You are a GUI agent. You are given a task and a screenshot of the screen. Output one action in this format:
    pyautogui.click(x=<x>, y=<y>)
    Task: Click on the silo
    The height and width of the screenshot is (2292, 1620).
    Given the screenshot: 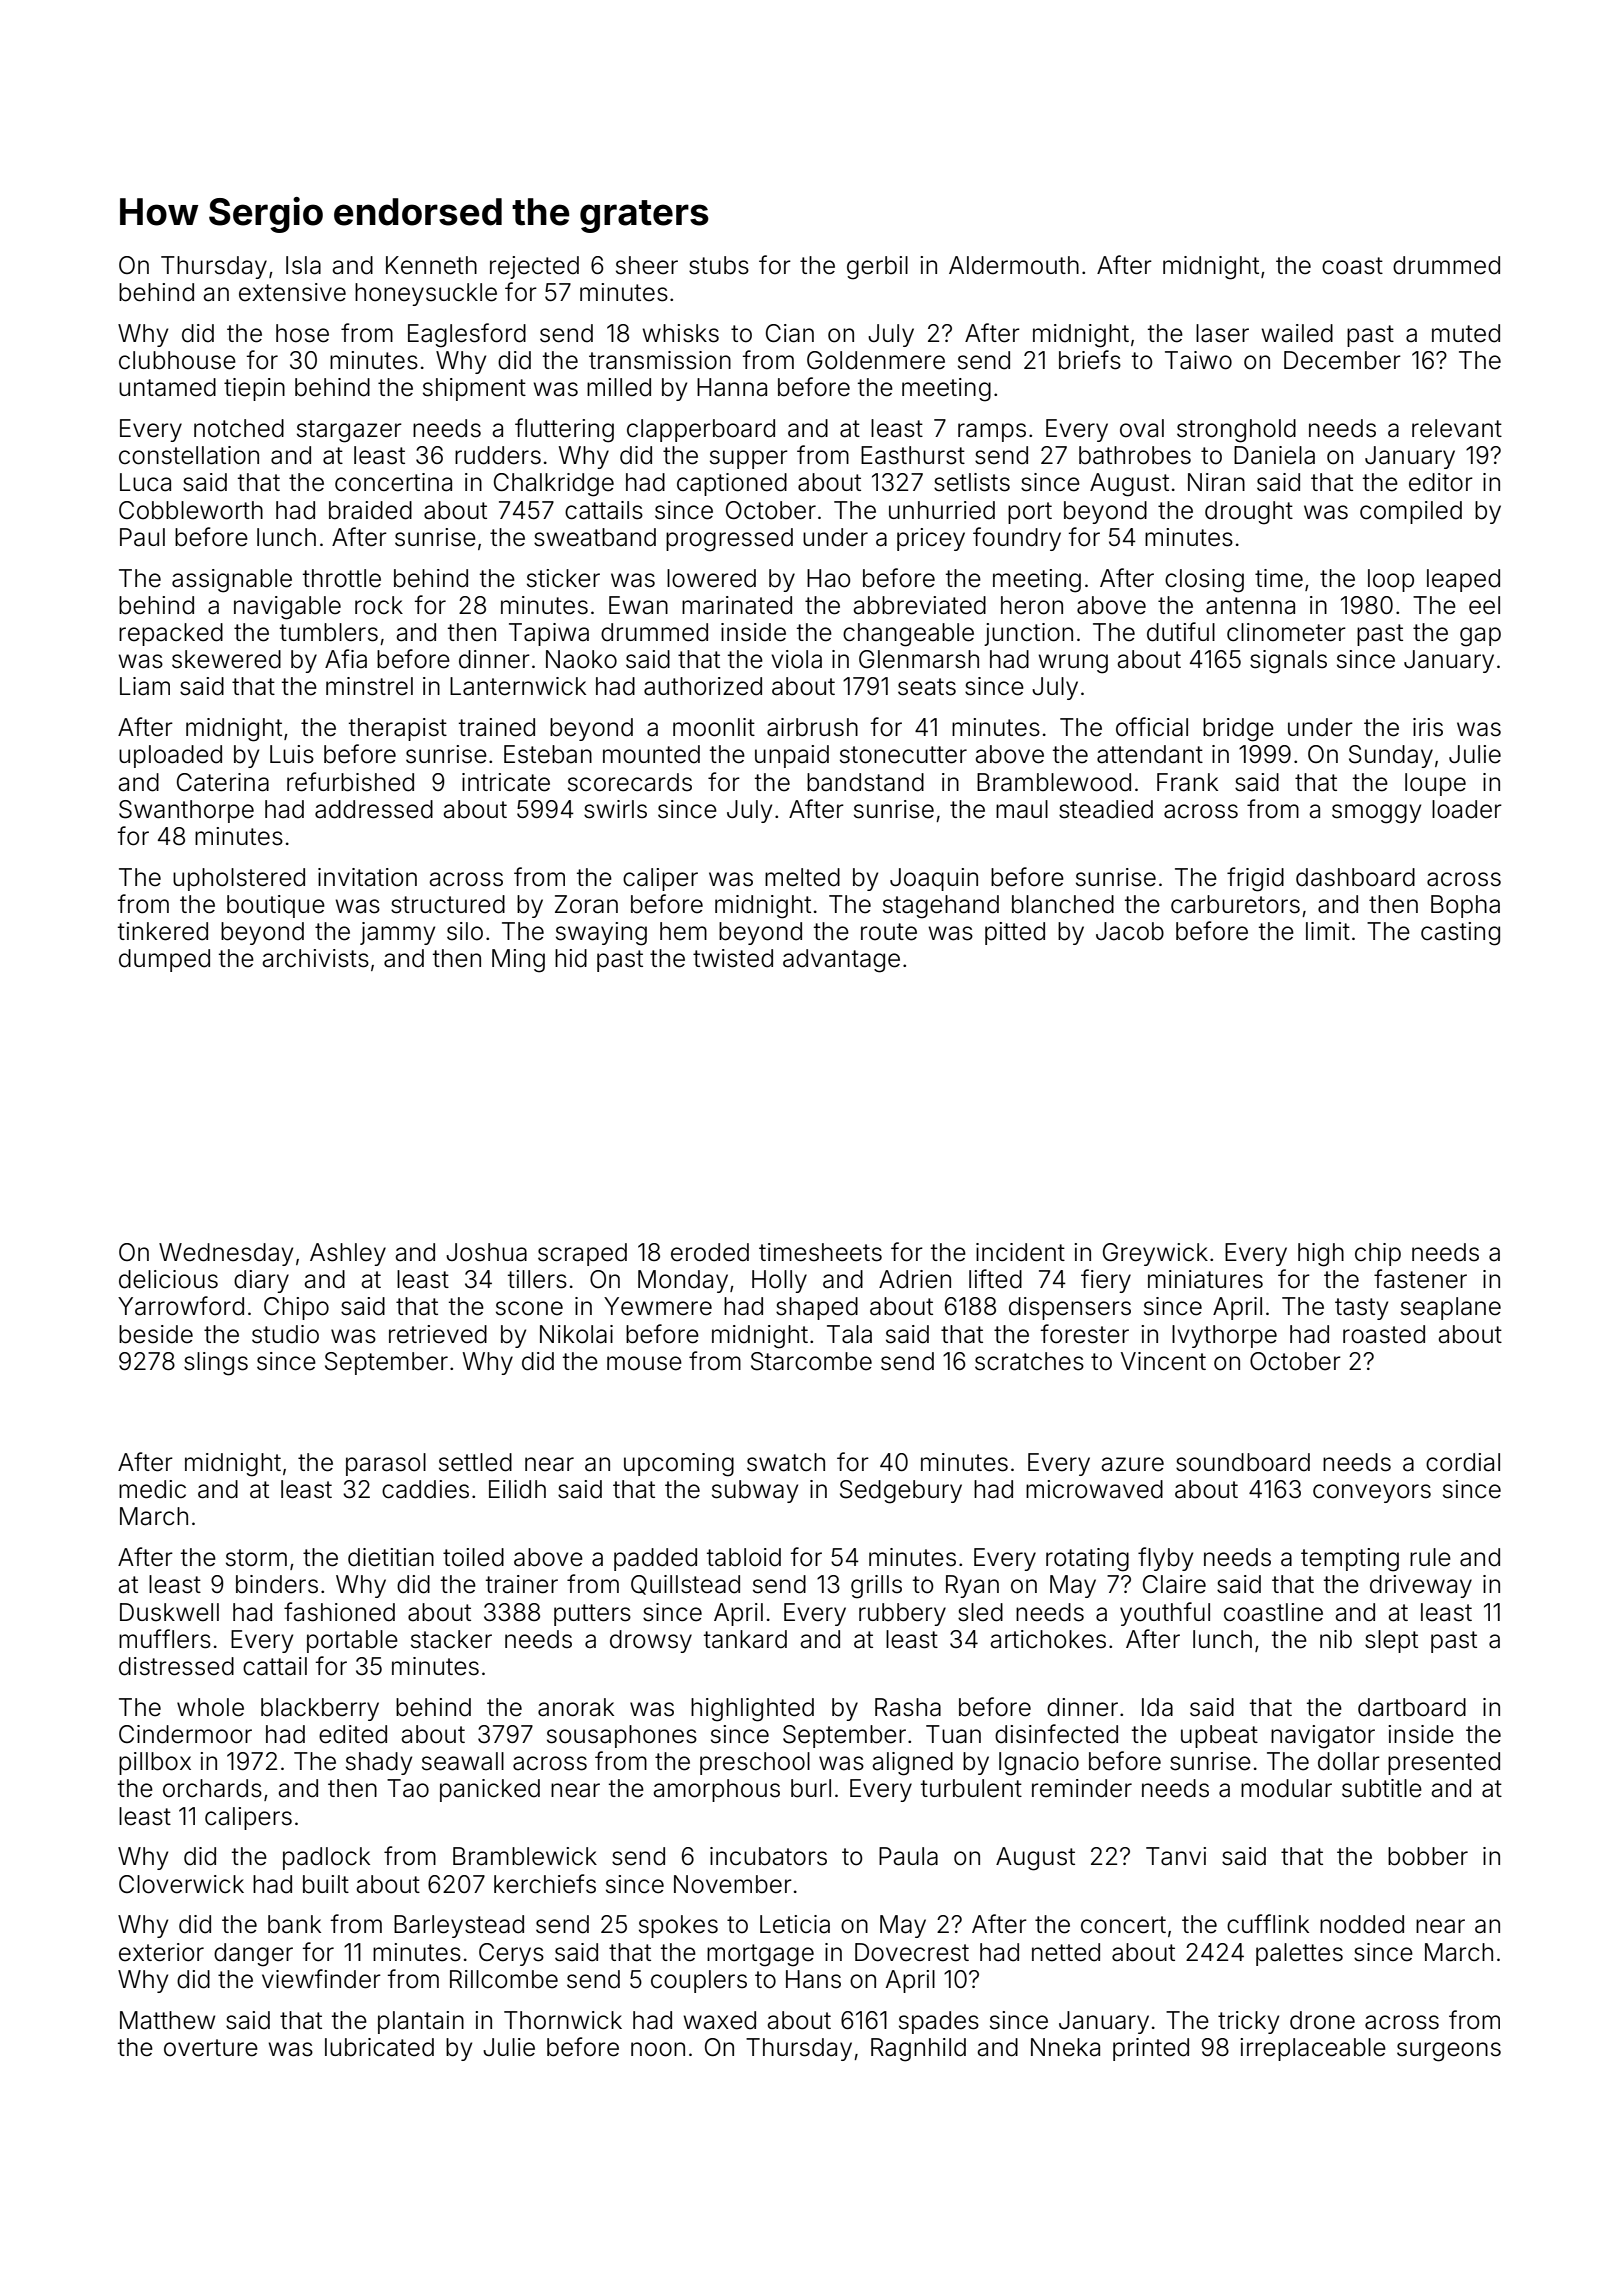 What is the action you would take?
    pyautogui.click(x=465, y=931)
